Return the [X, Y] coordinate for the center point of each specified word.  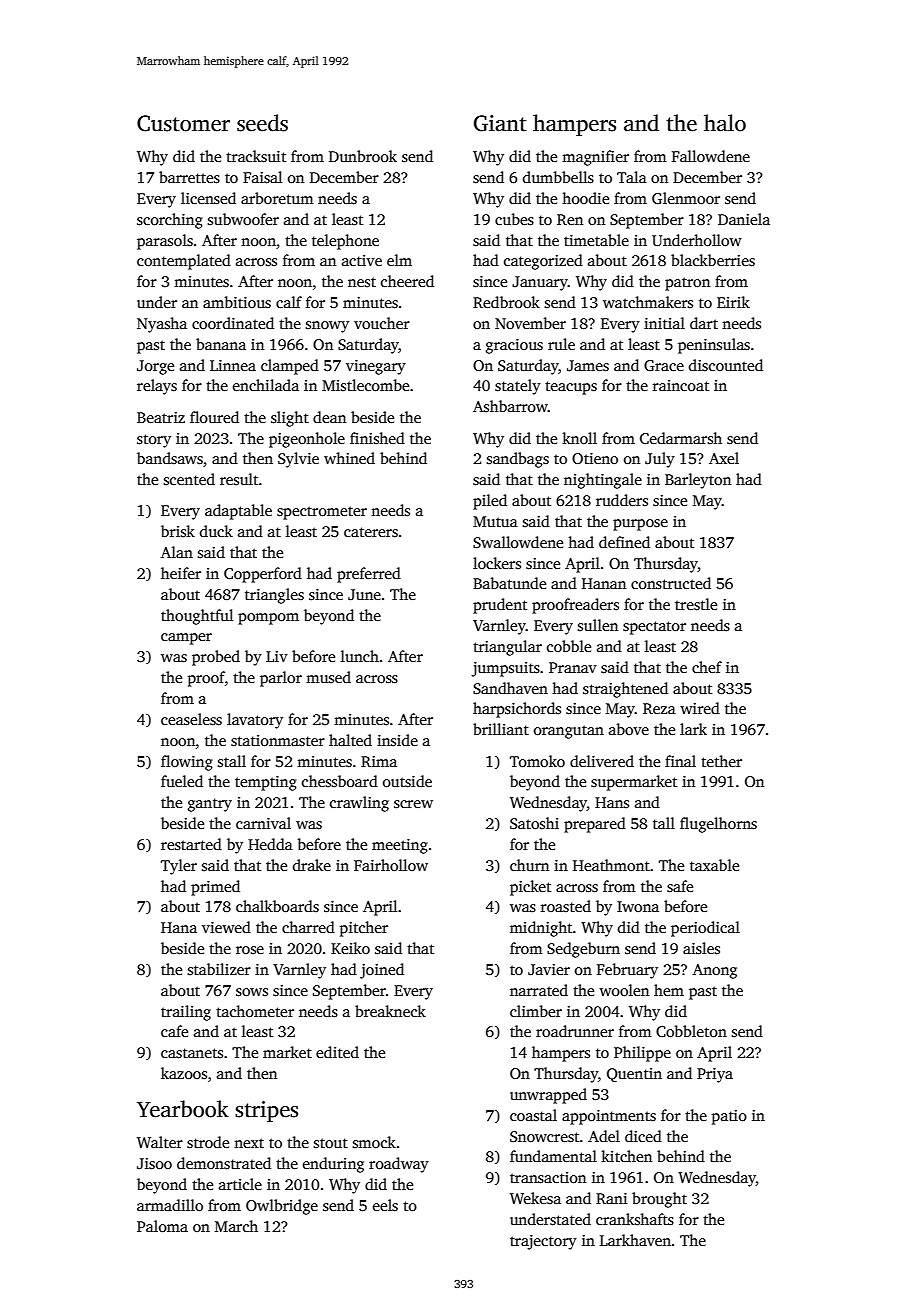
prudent [500, 606]
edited [337, 1052]
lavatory [255, 721]
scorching [170, 221]
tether [721, 761]
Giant [500, 123]
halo [725, 123]
